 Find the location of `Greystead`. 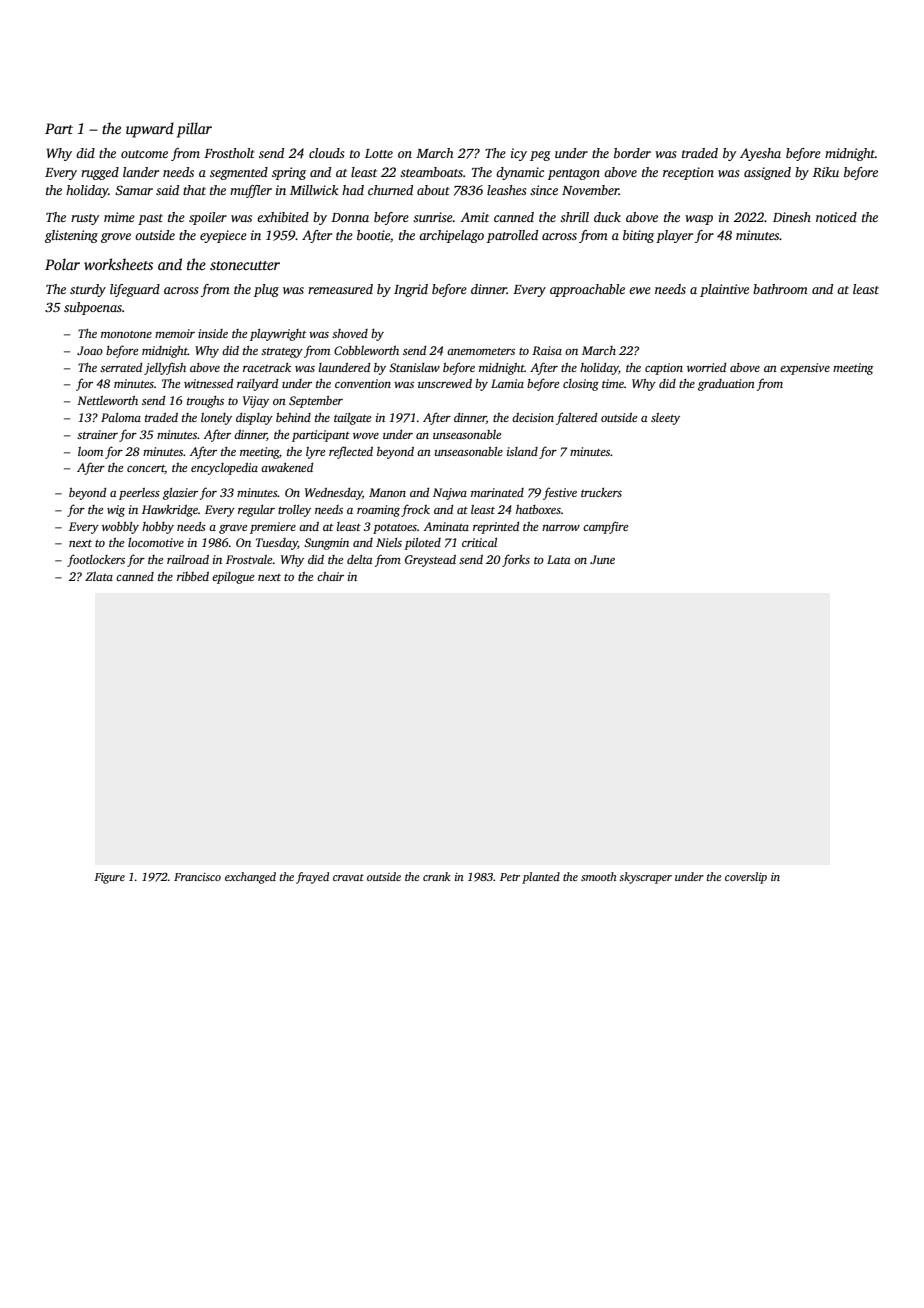

Greystead is located at coordinates (430, 561).
